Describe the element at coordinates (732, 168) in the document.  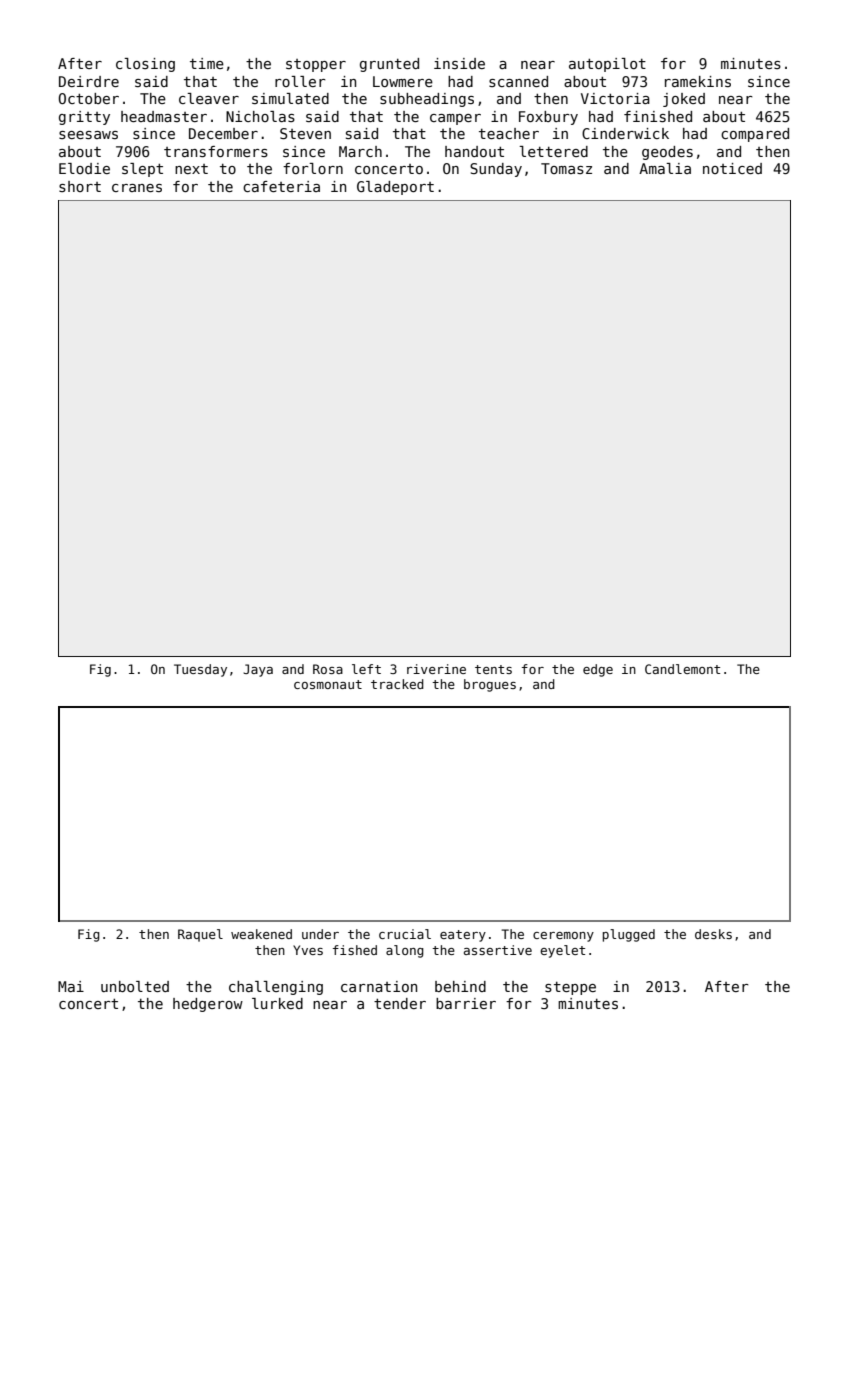
I see `noticed` at that location.
